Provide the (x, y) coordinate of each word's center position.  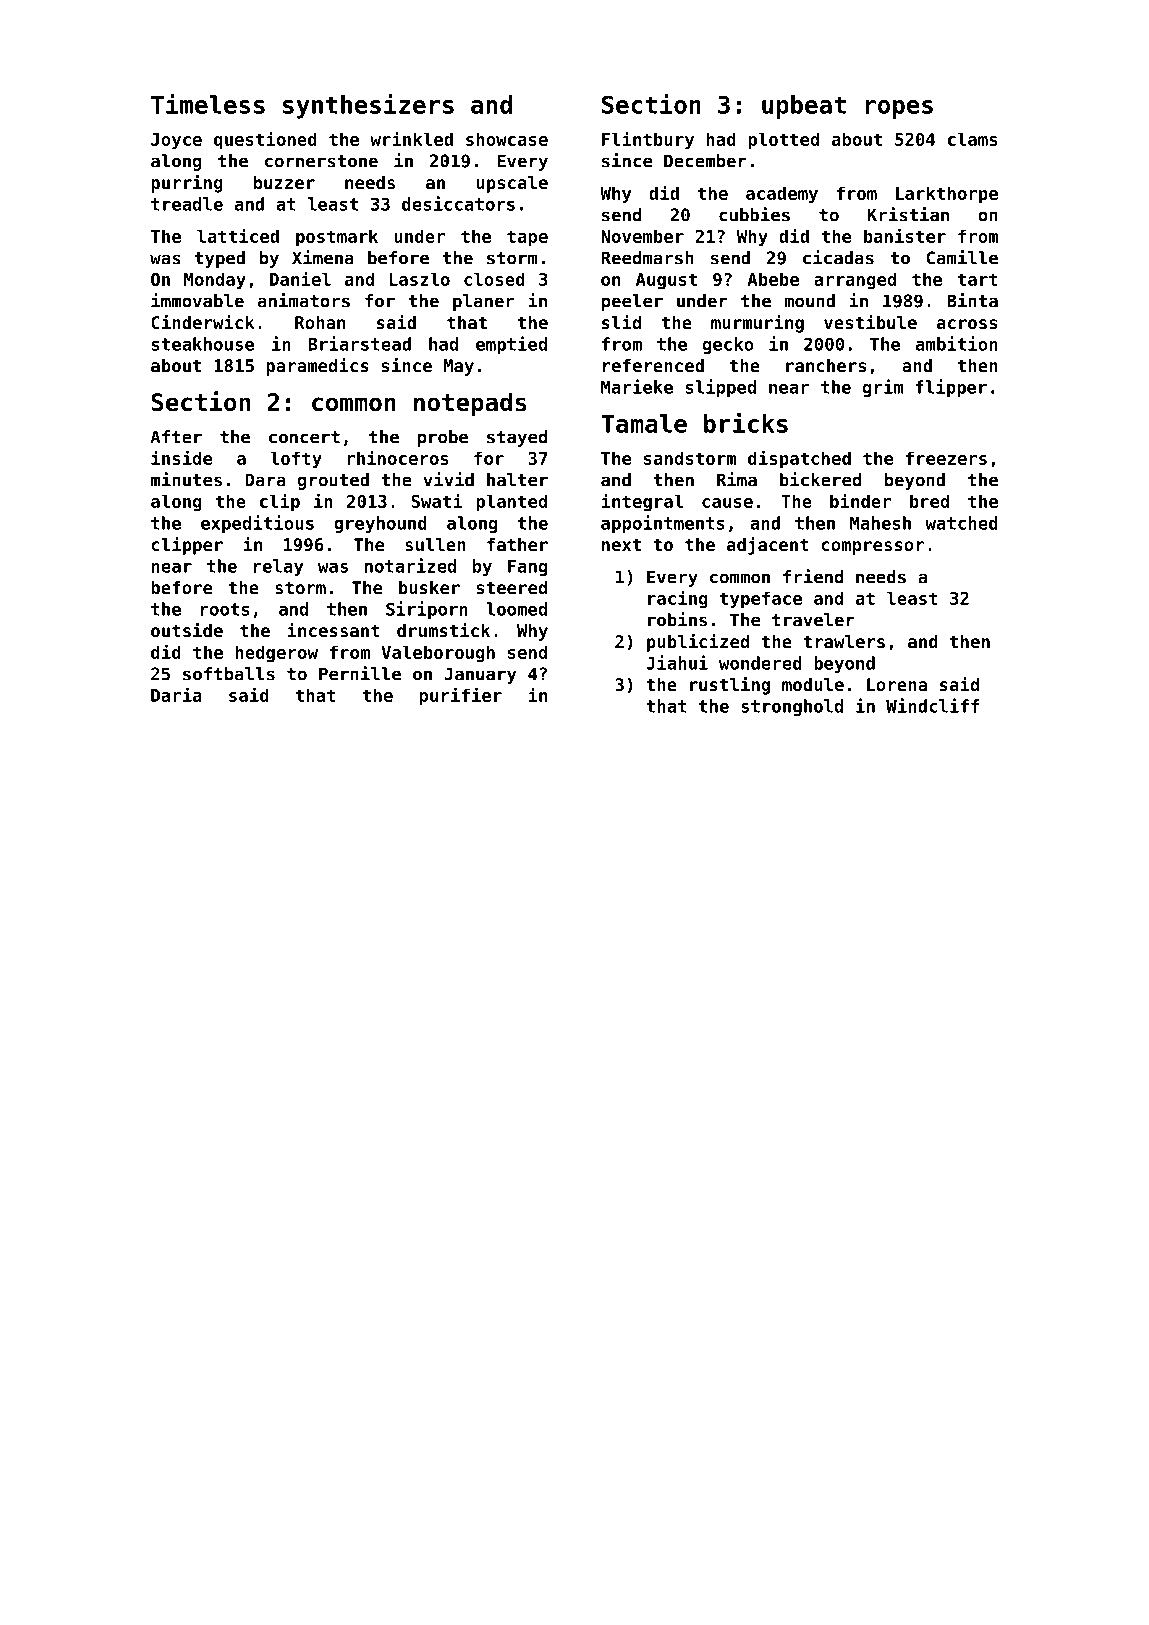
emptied (511, 345)
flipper (951, 388)
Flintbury (648, 140)
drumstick (443, 630)
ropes (899, 109)
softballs (229, 674)
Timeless (208, 104)
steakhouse (203, 344)
